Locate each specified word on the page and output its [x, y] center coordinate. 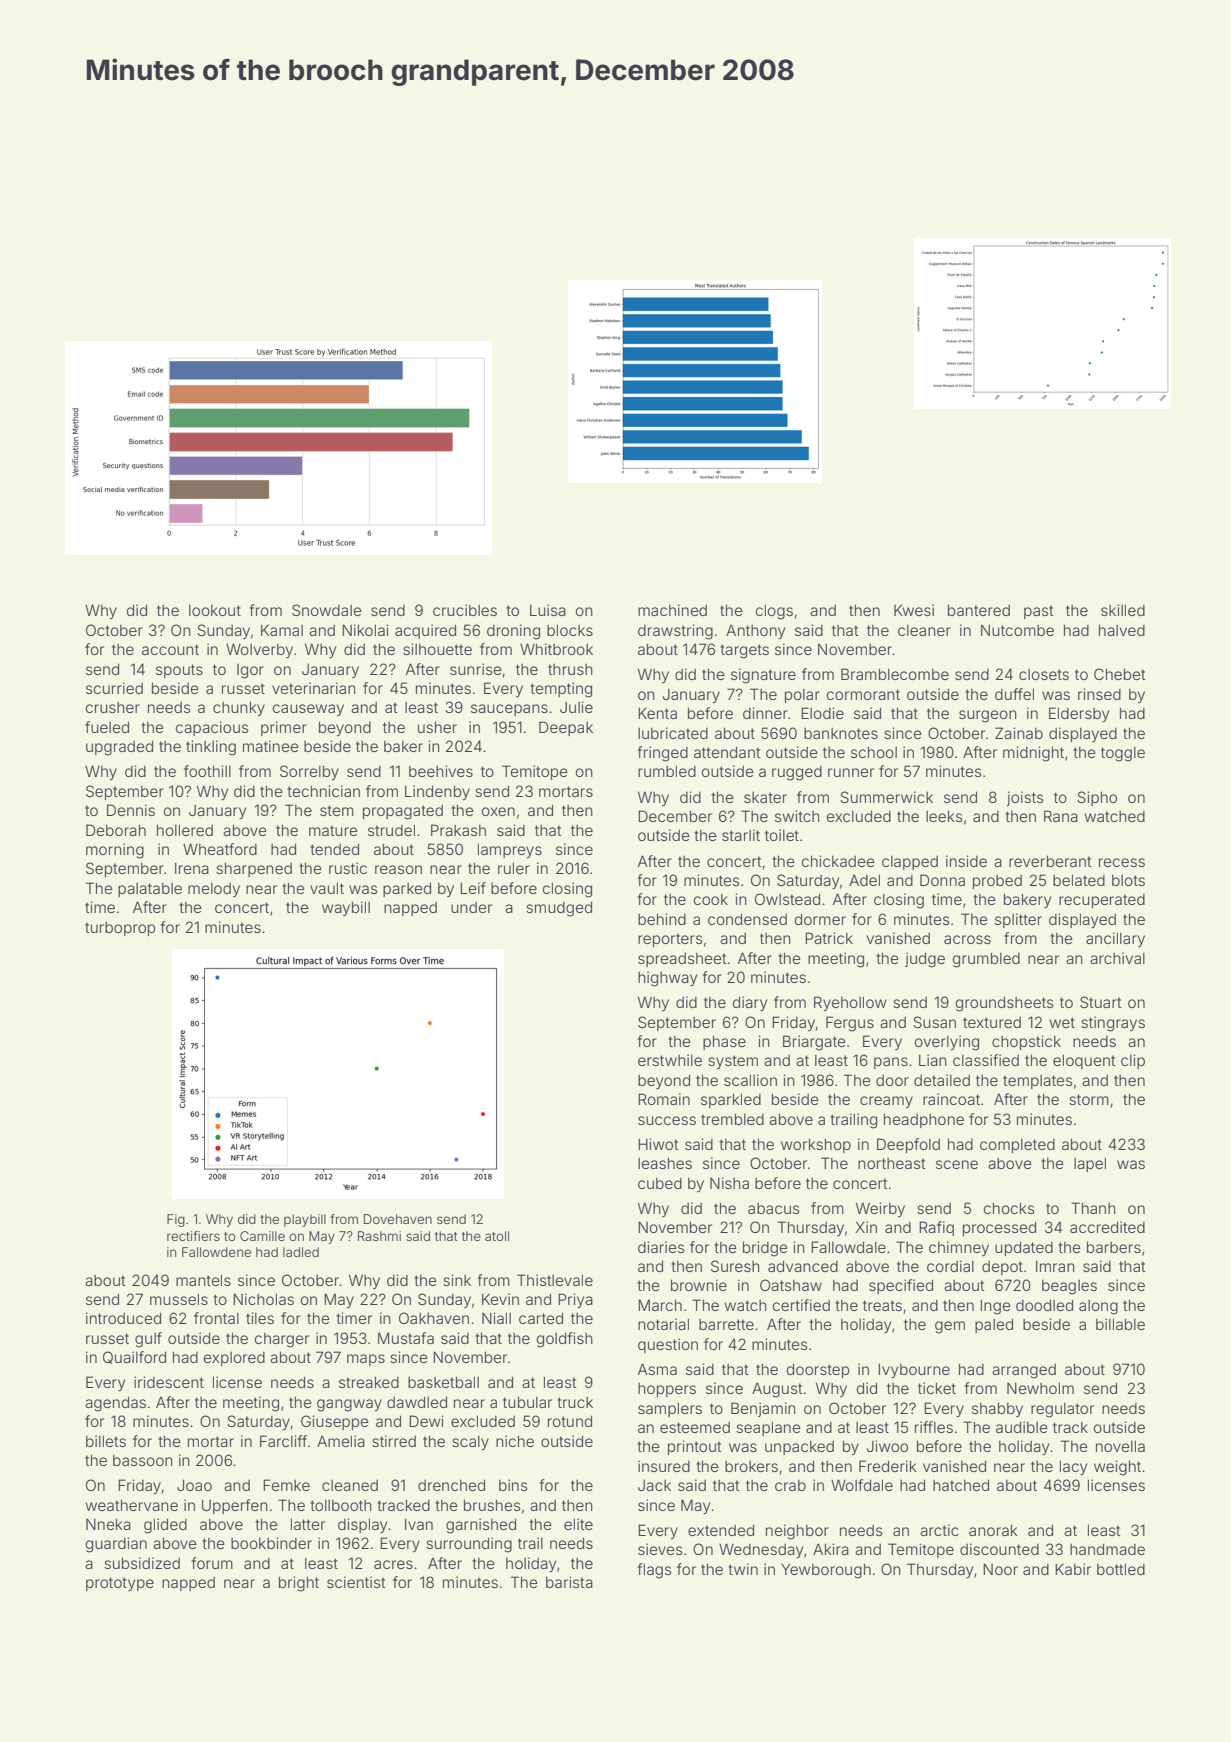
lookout [215, 610]
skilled [1123, 610]
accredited [1107, 1227]
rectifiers [193, 1236]
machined [672, 610]
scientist [356, 1582]
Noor [1000, 1569]
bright [299, 1584]
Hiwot [658, 1144]
